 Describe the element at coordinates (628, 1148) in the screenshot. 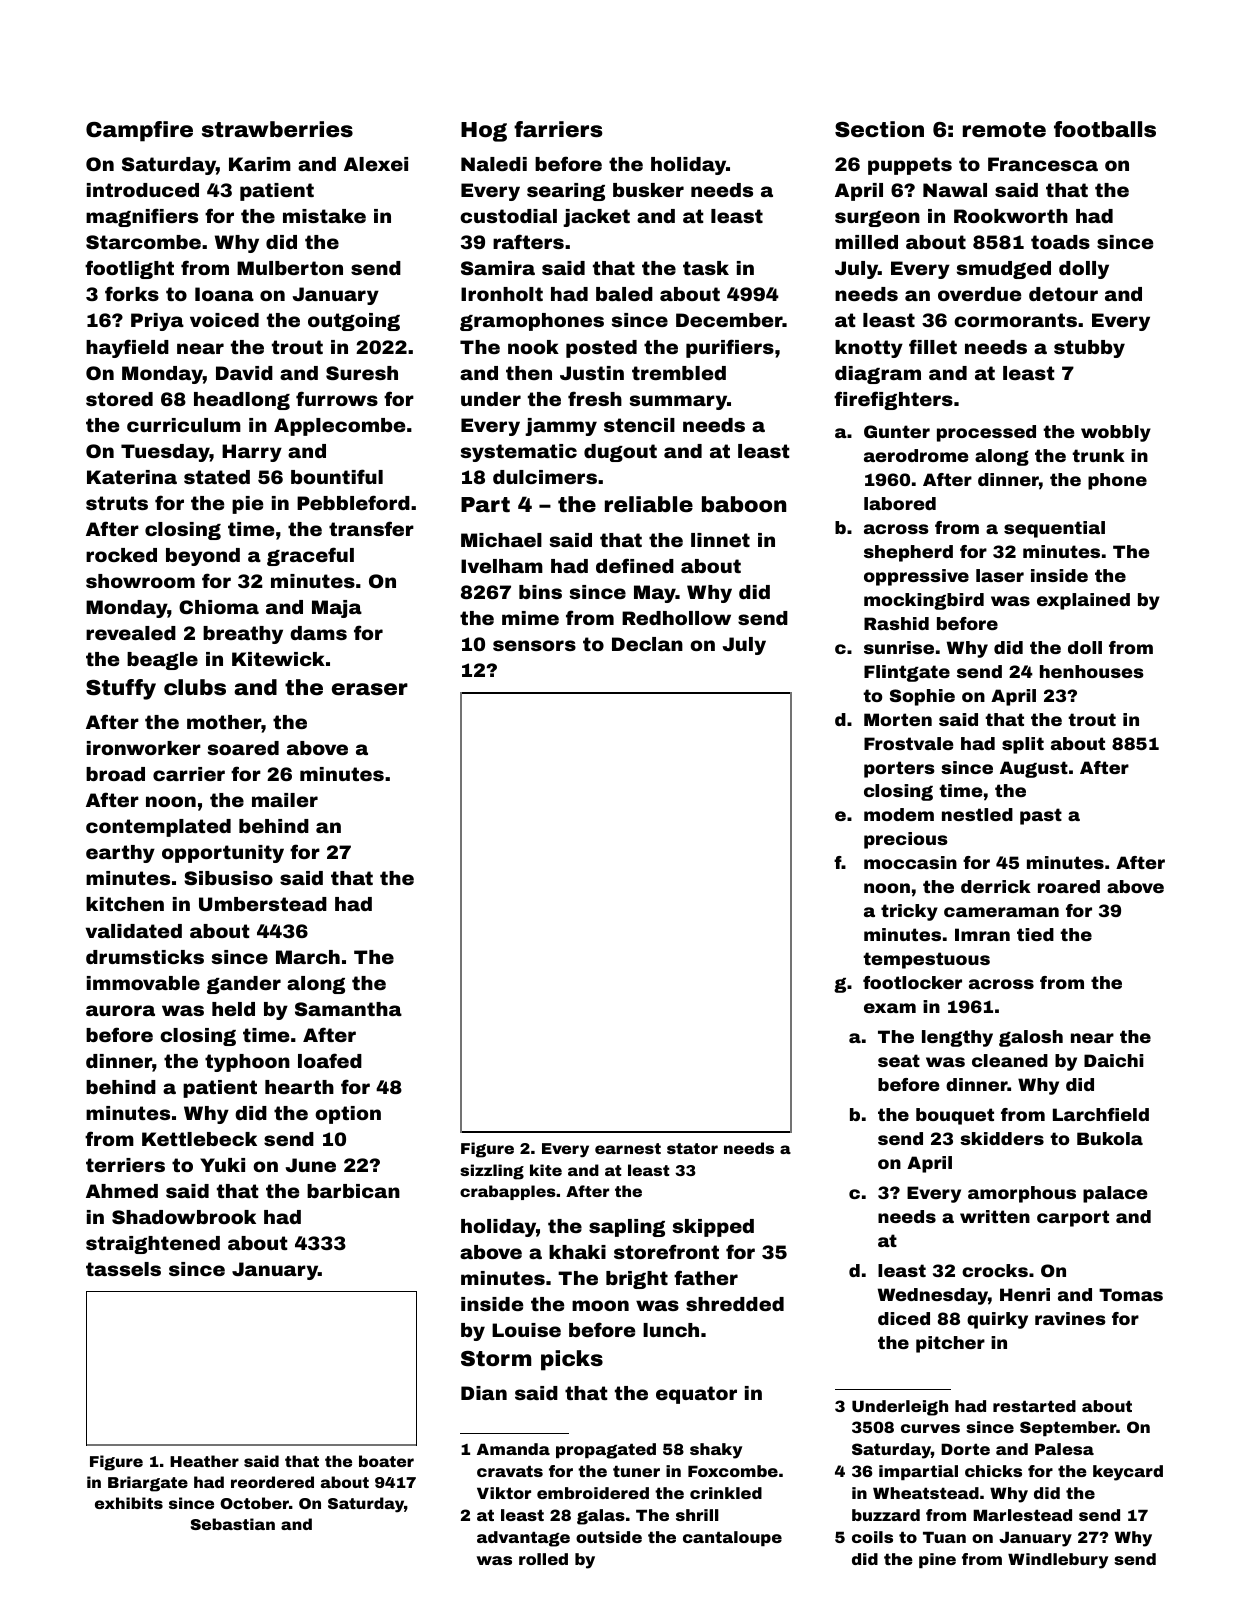

I see `earnest` at that location.
